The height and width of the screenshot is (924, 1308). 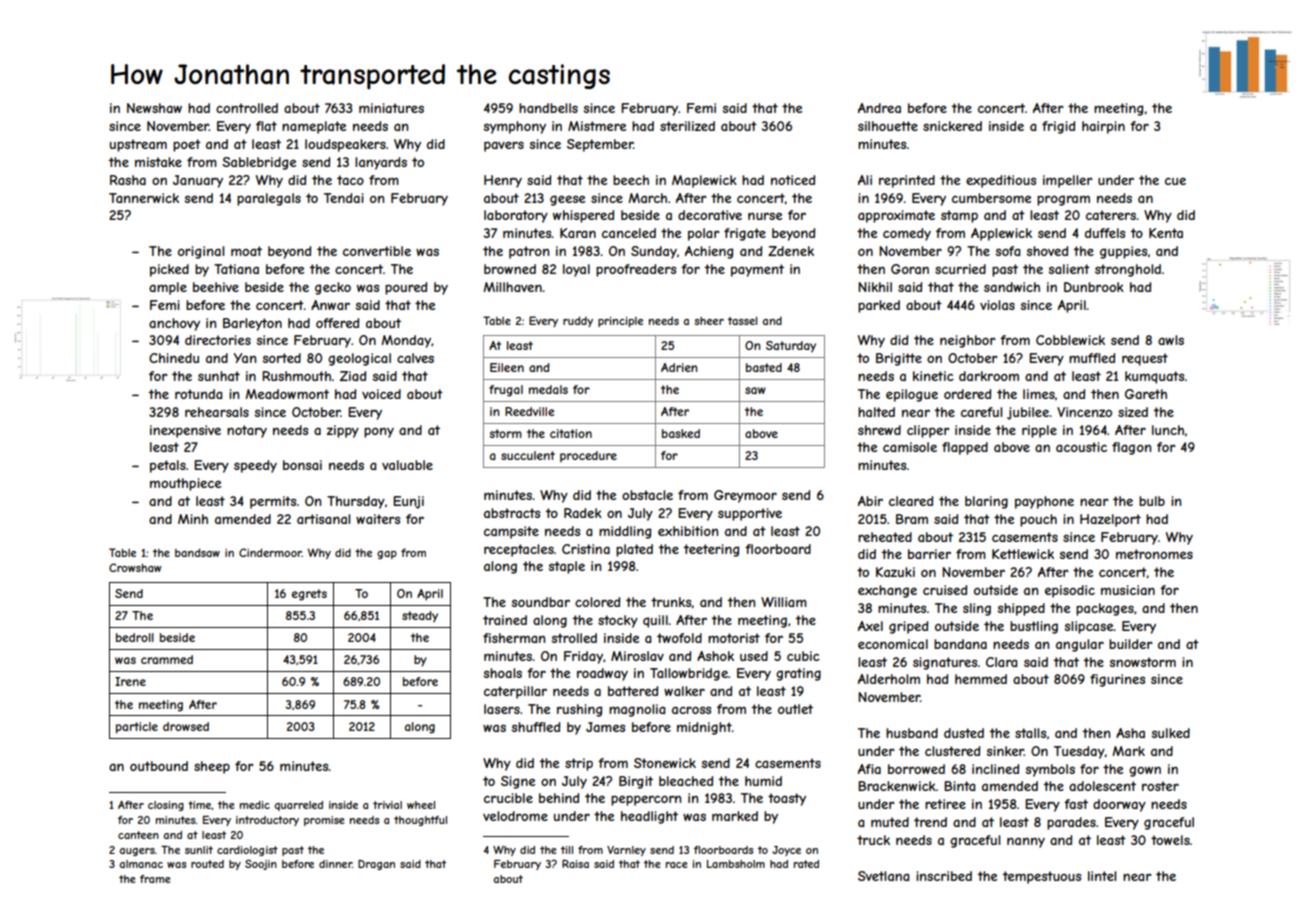 I want to click on rushing, so click(x=579, y=710).
